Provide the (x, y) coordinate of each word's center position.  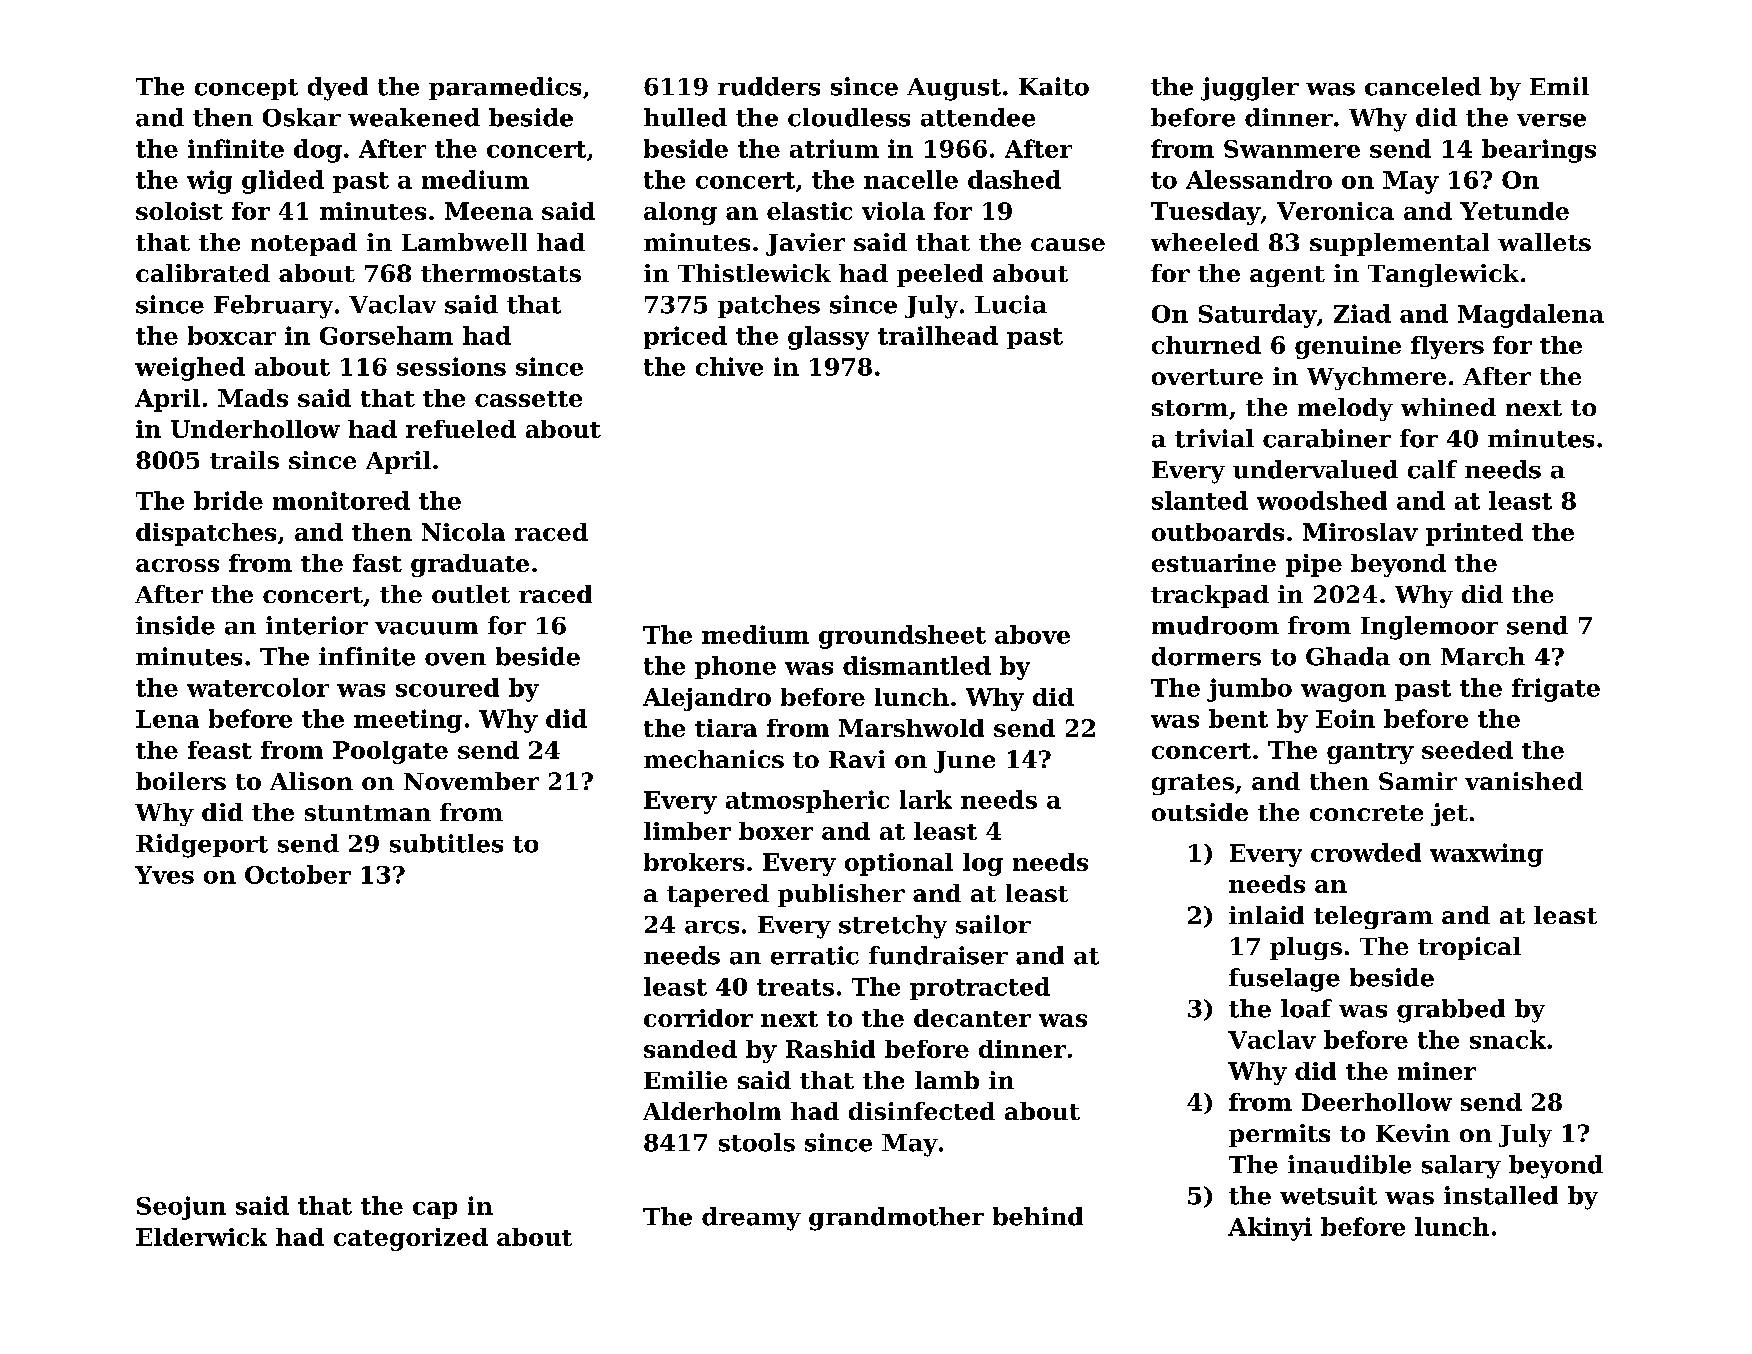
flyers (1447, 347)
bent (1238, 718)
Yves (164, 875)
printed (1474, 534)
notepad (304, 244)
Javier (805, 244)
